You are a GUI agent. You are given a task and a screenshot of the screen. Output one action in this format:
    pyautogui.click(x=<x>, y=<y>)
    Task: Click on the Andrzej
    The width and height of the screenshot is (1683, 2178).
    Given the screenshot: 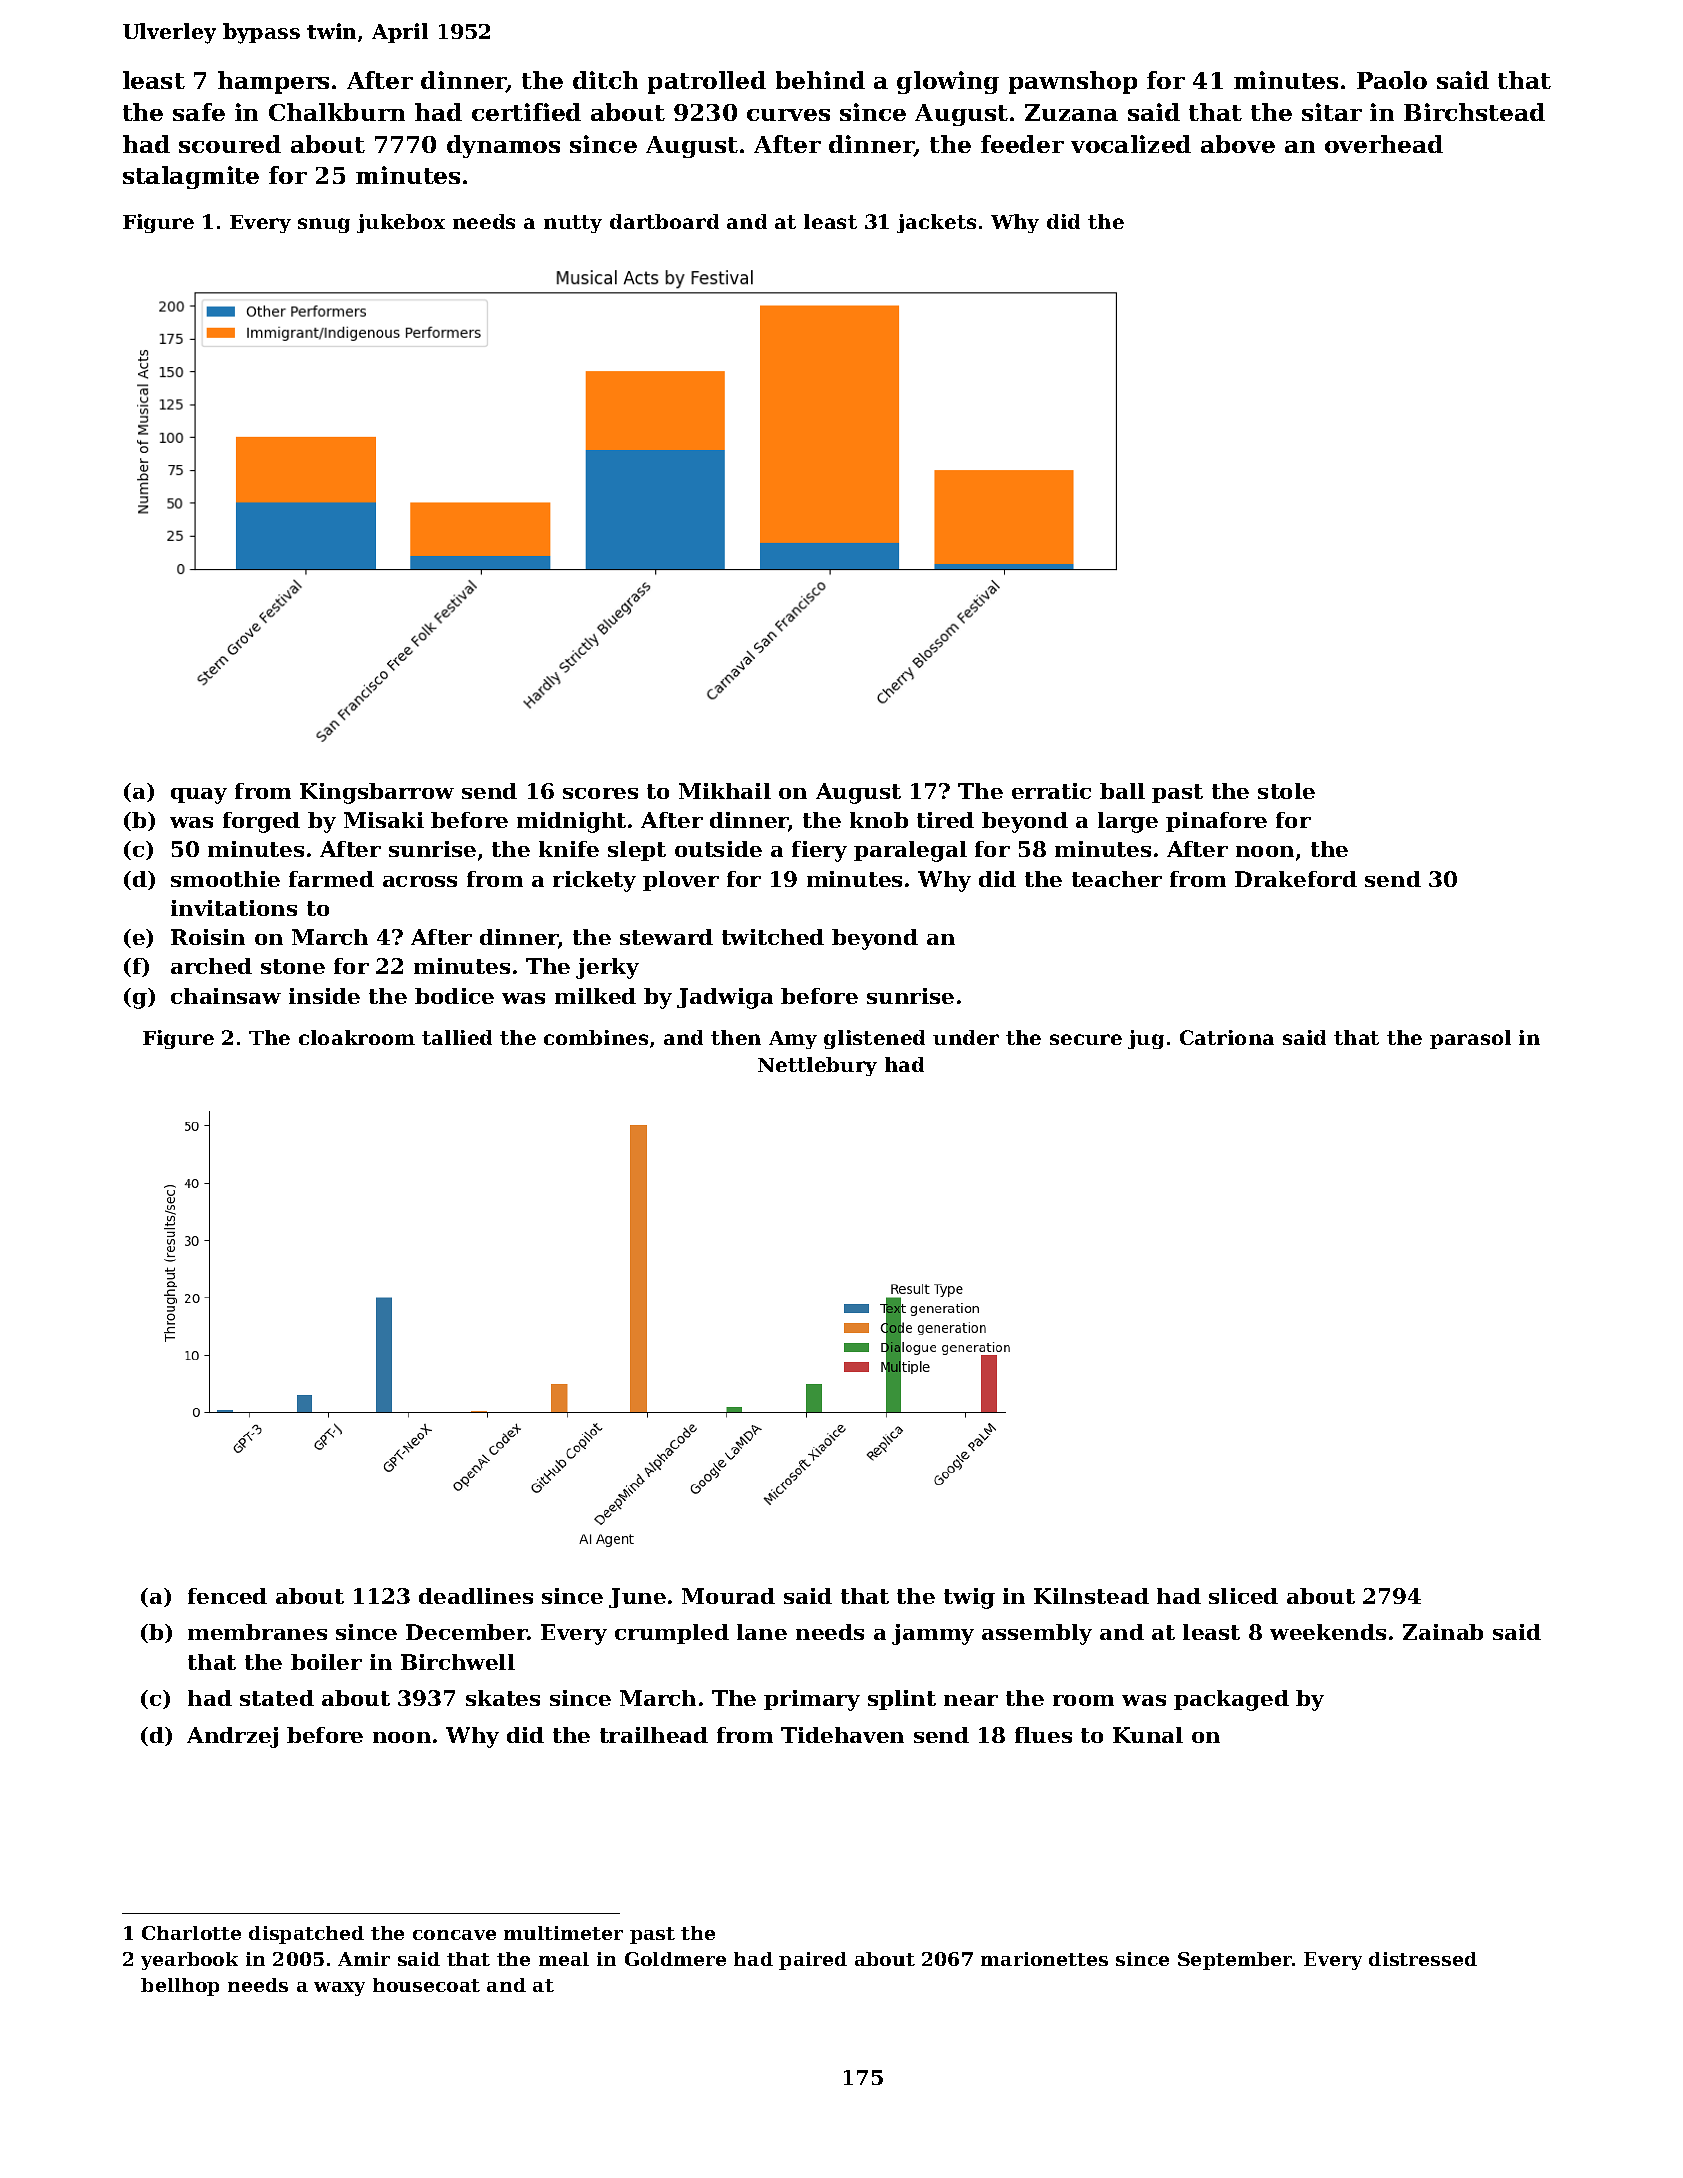 What is the action you would take?
    pyautogui.click(x=232, y=1737)
